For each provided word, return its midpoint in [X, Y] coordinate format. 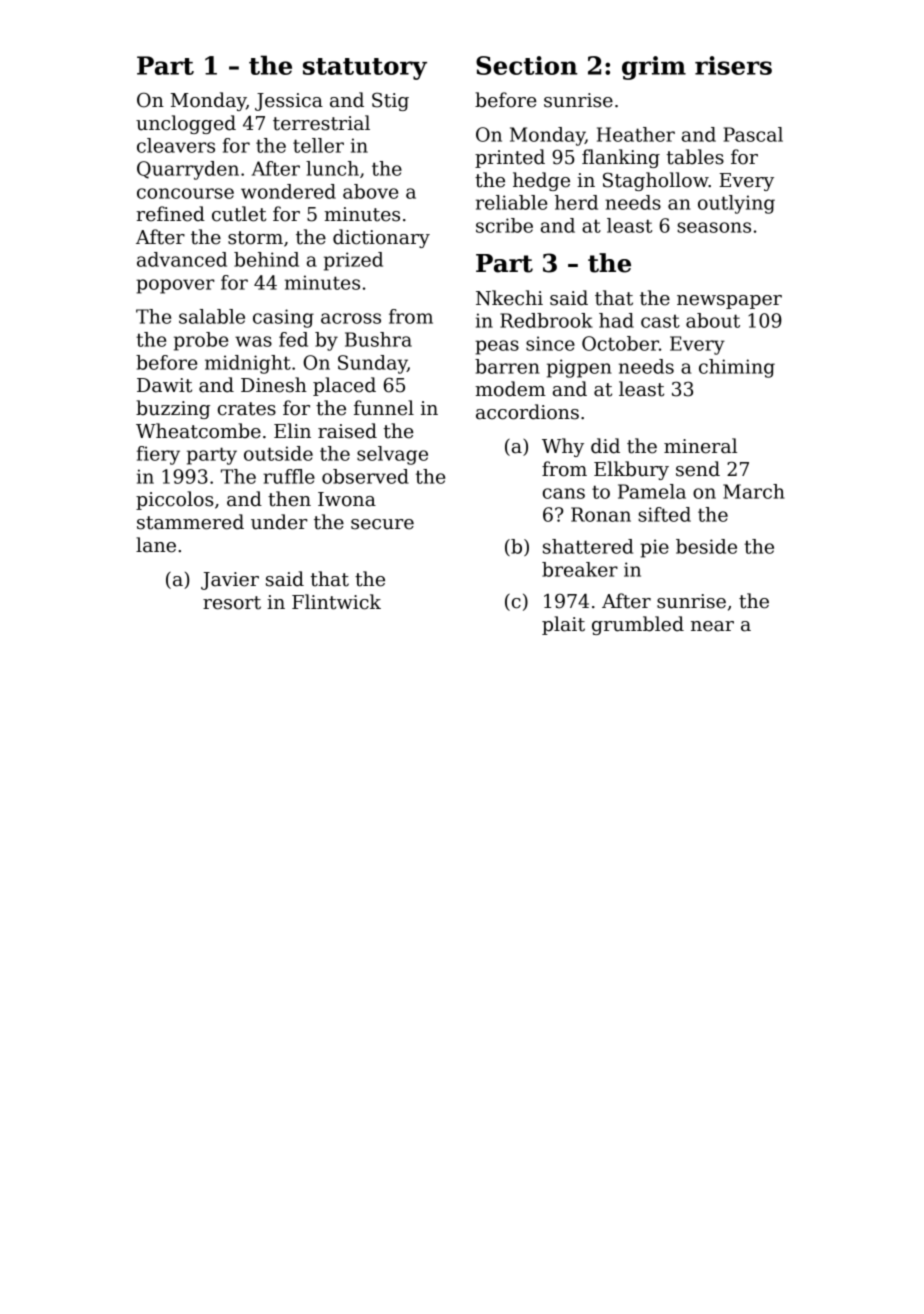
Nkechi [509, 298]
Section [527, 65]
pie [654, 548]
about [713, 320]
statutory [365, 69]
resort [232, 603]
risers [733, 65]
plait [563, 625]
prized [353, 261]
